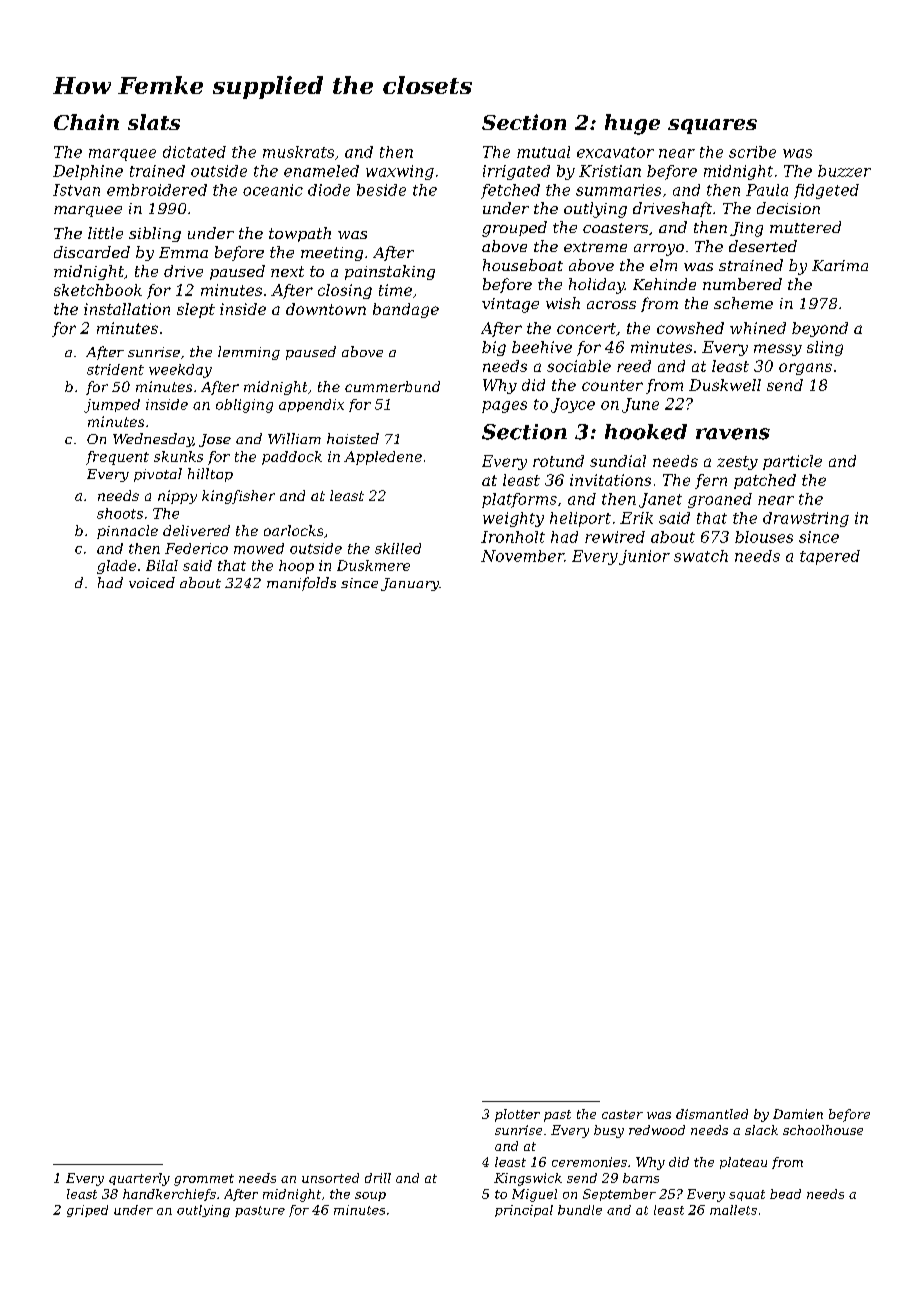 The image size is (924, 1308). I want to click on grommet, so click(204, 1180).
